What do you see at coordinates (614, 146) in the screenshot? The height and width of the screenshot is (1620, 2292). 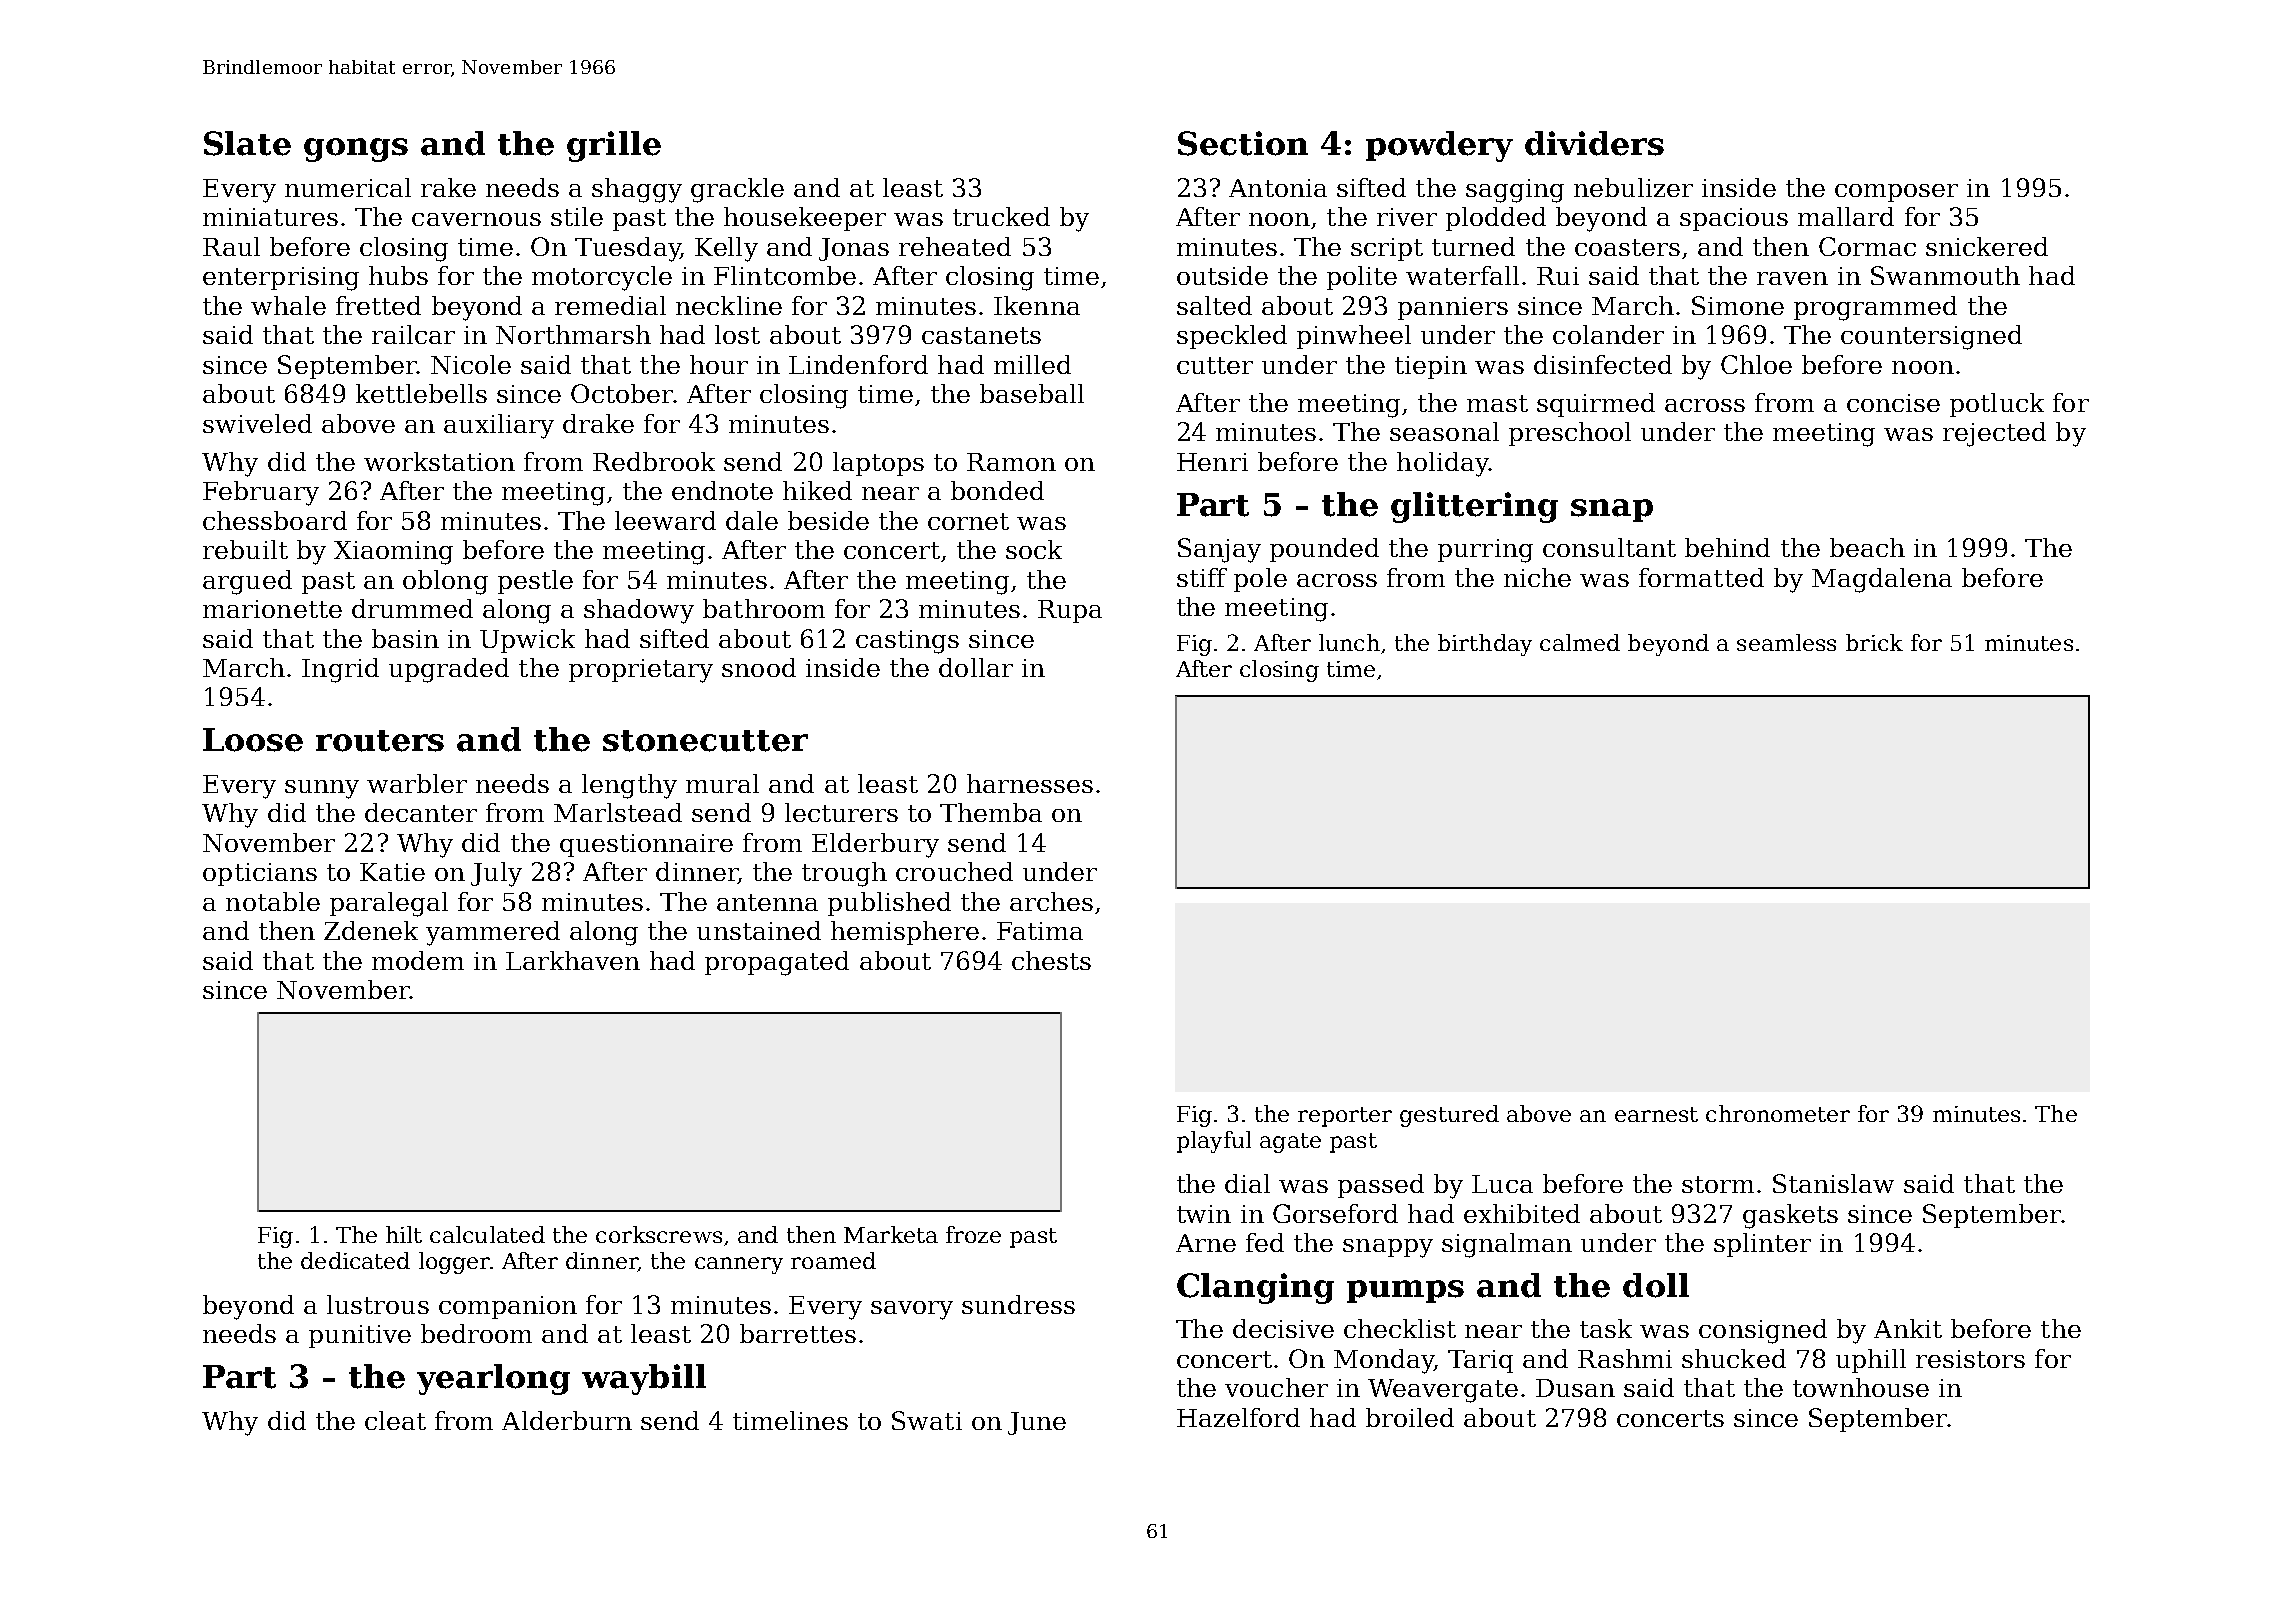 I see `grille` at bounding box center [614, 146].
